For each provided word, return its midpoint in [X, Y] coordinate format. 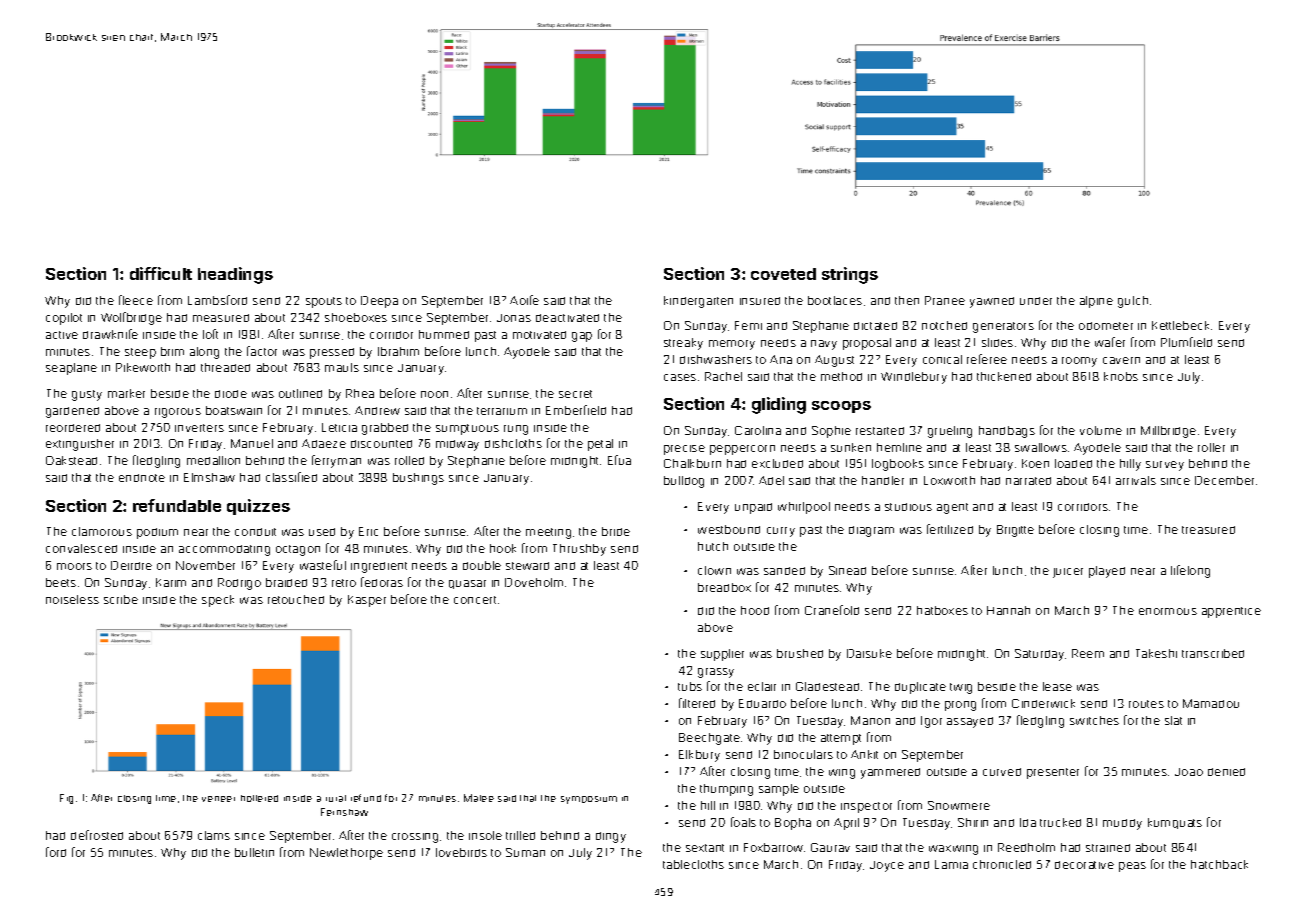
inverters [199, 428]
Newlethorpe [346, 854]
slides [997, 342]
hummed [444, 334]
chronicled [1002, 864]
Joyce [887, 866]
